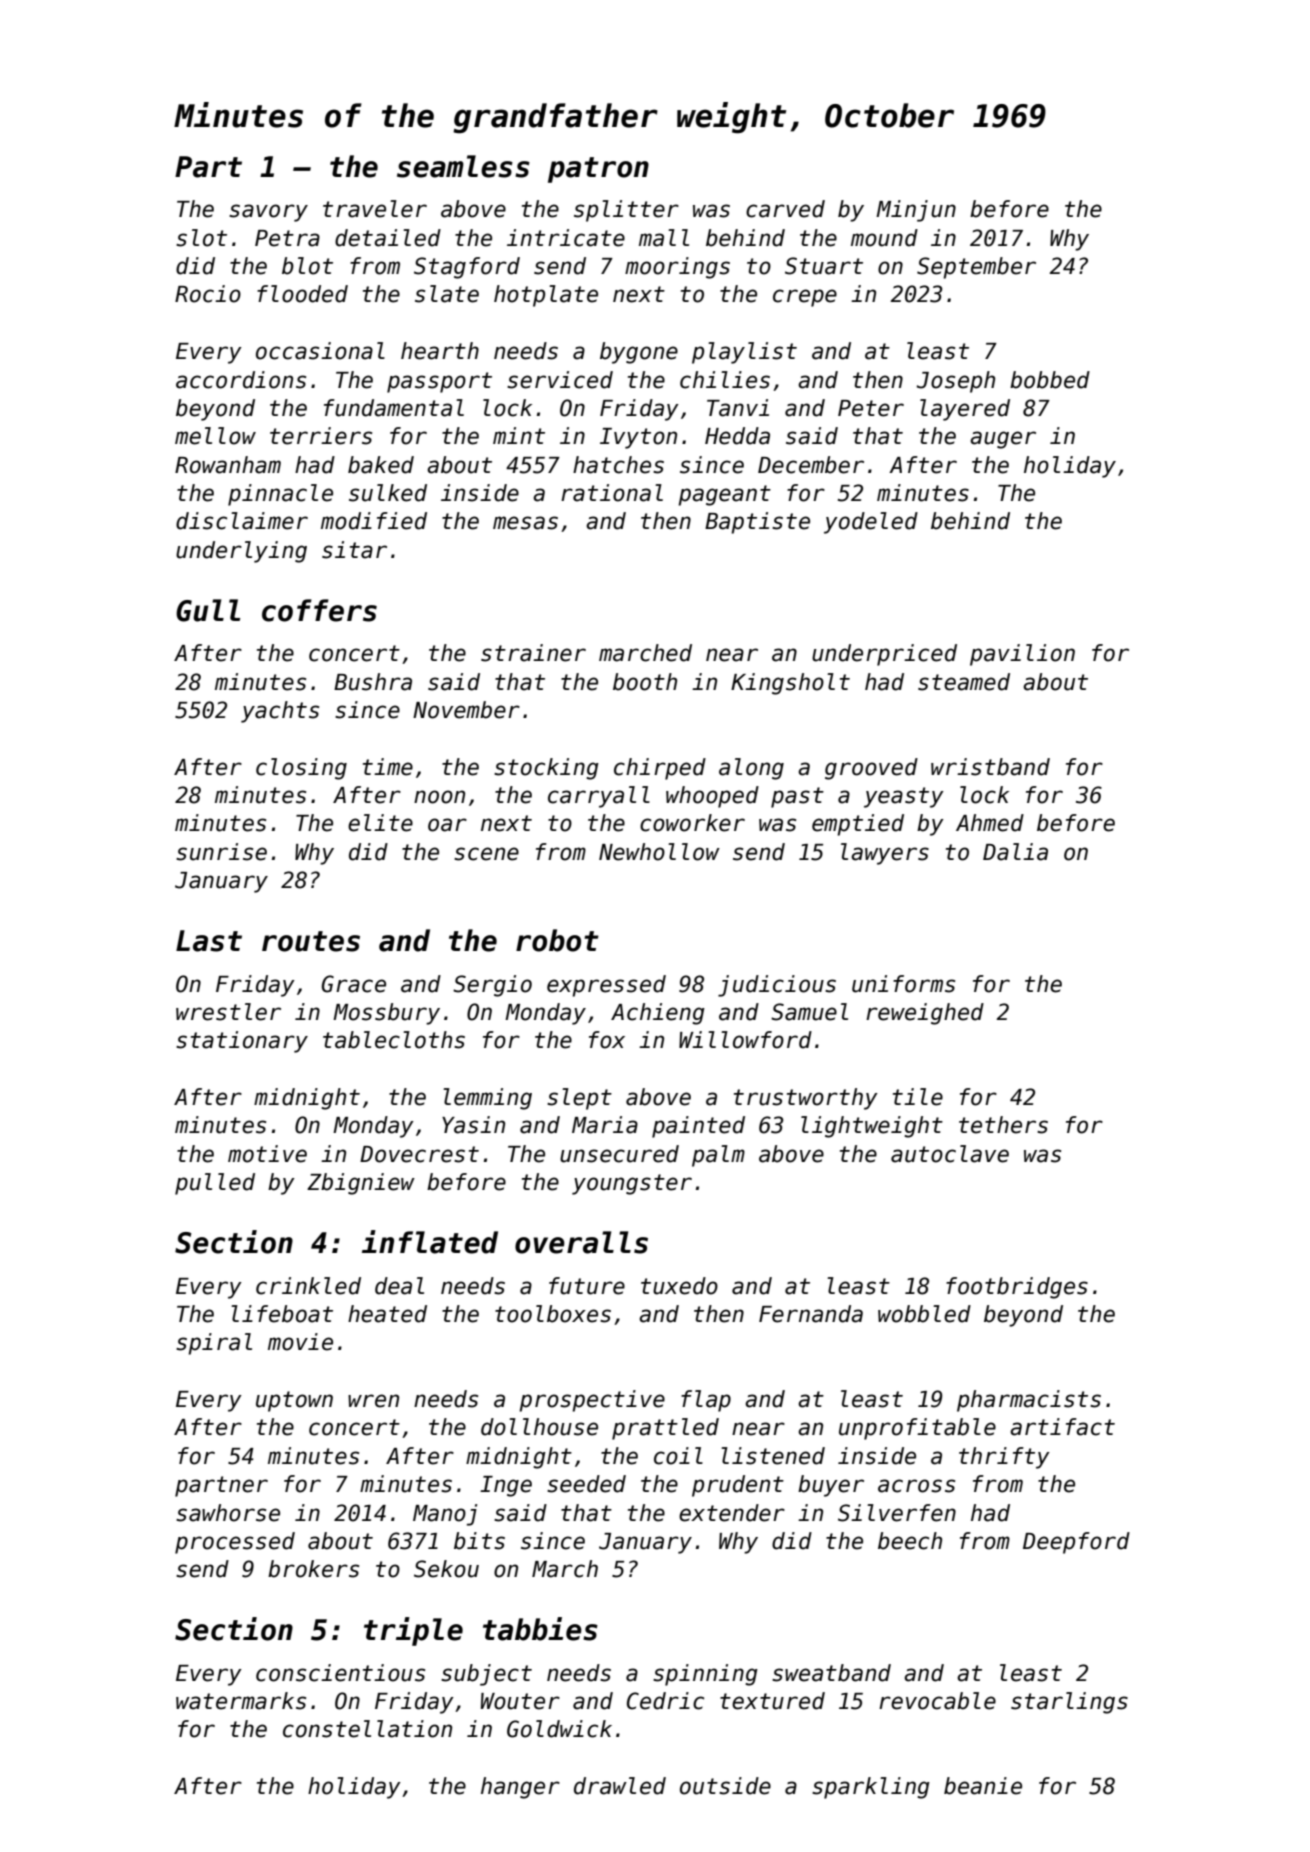  Describe the element at coordinates (586, 1484) in the image. I see `seeded` at that location.
